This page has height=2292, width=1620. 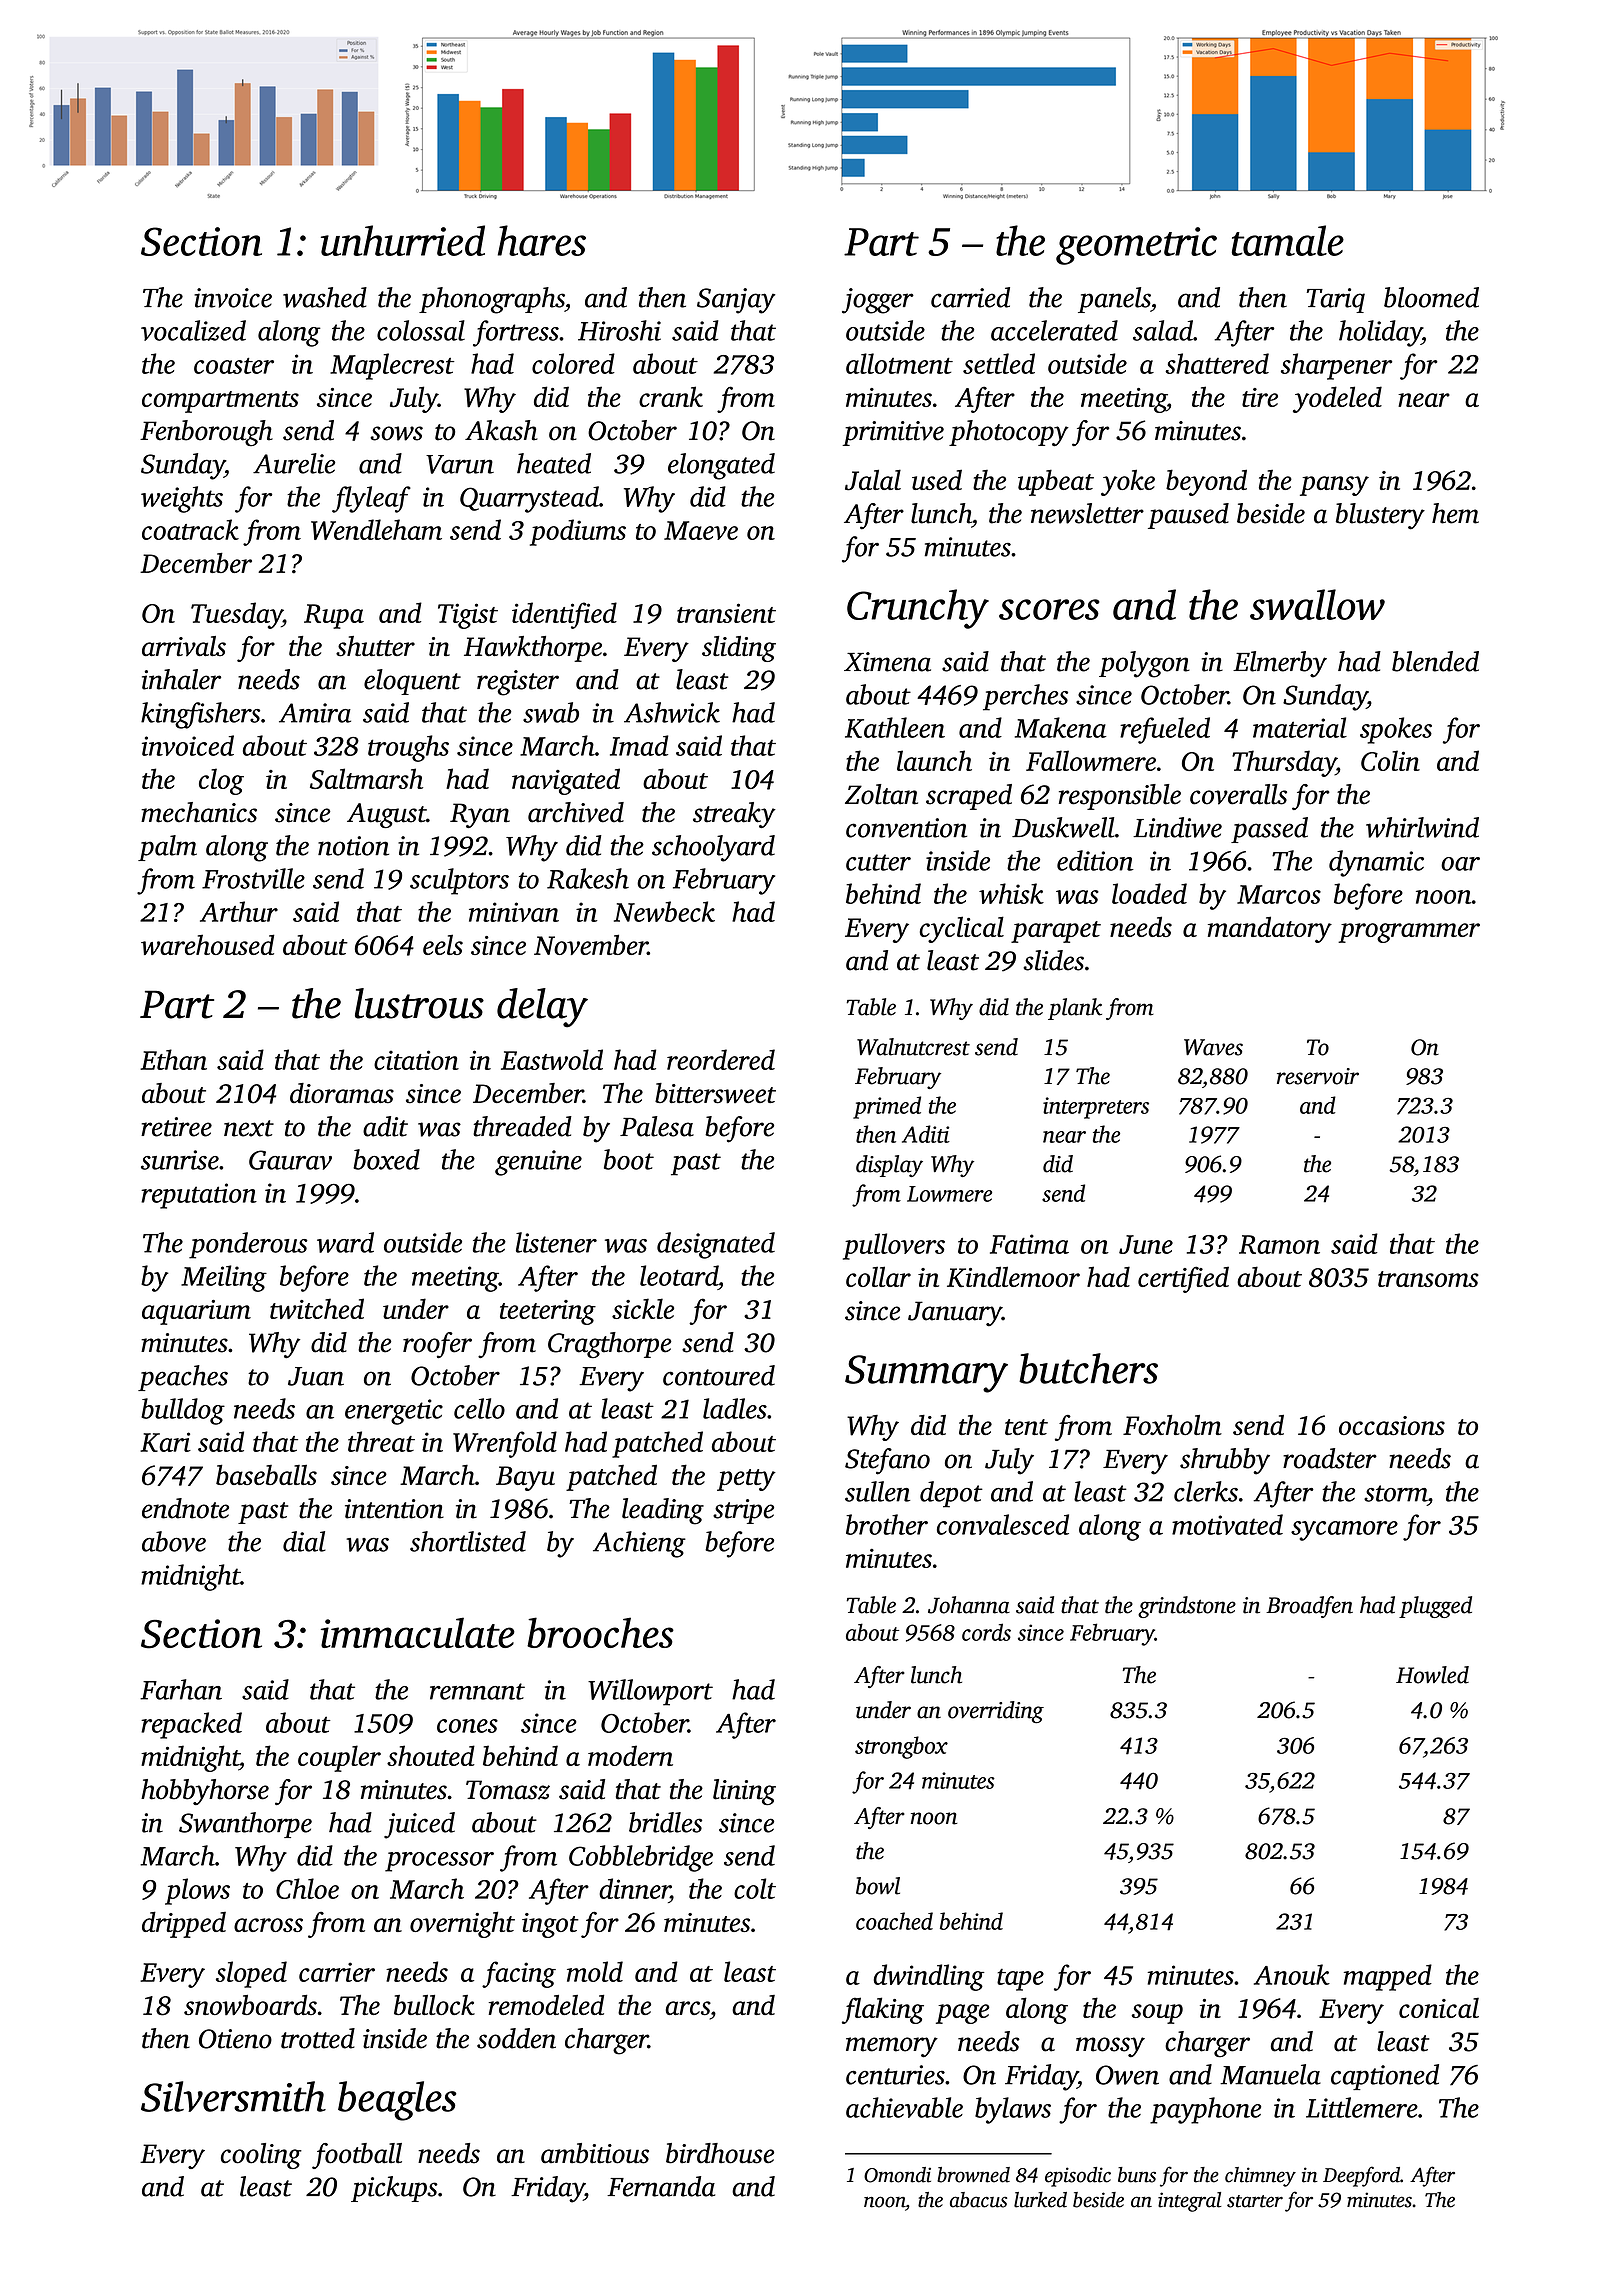 I want to click on hares, so click(x=542, y=240).
